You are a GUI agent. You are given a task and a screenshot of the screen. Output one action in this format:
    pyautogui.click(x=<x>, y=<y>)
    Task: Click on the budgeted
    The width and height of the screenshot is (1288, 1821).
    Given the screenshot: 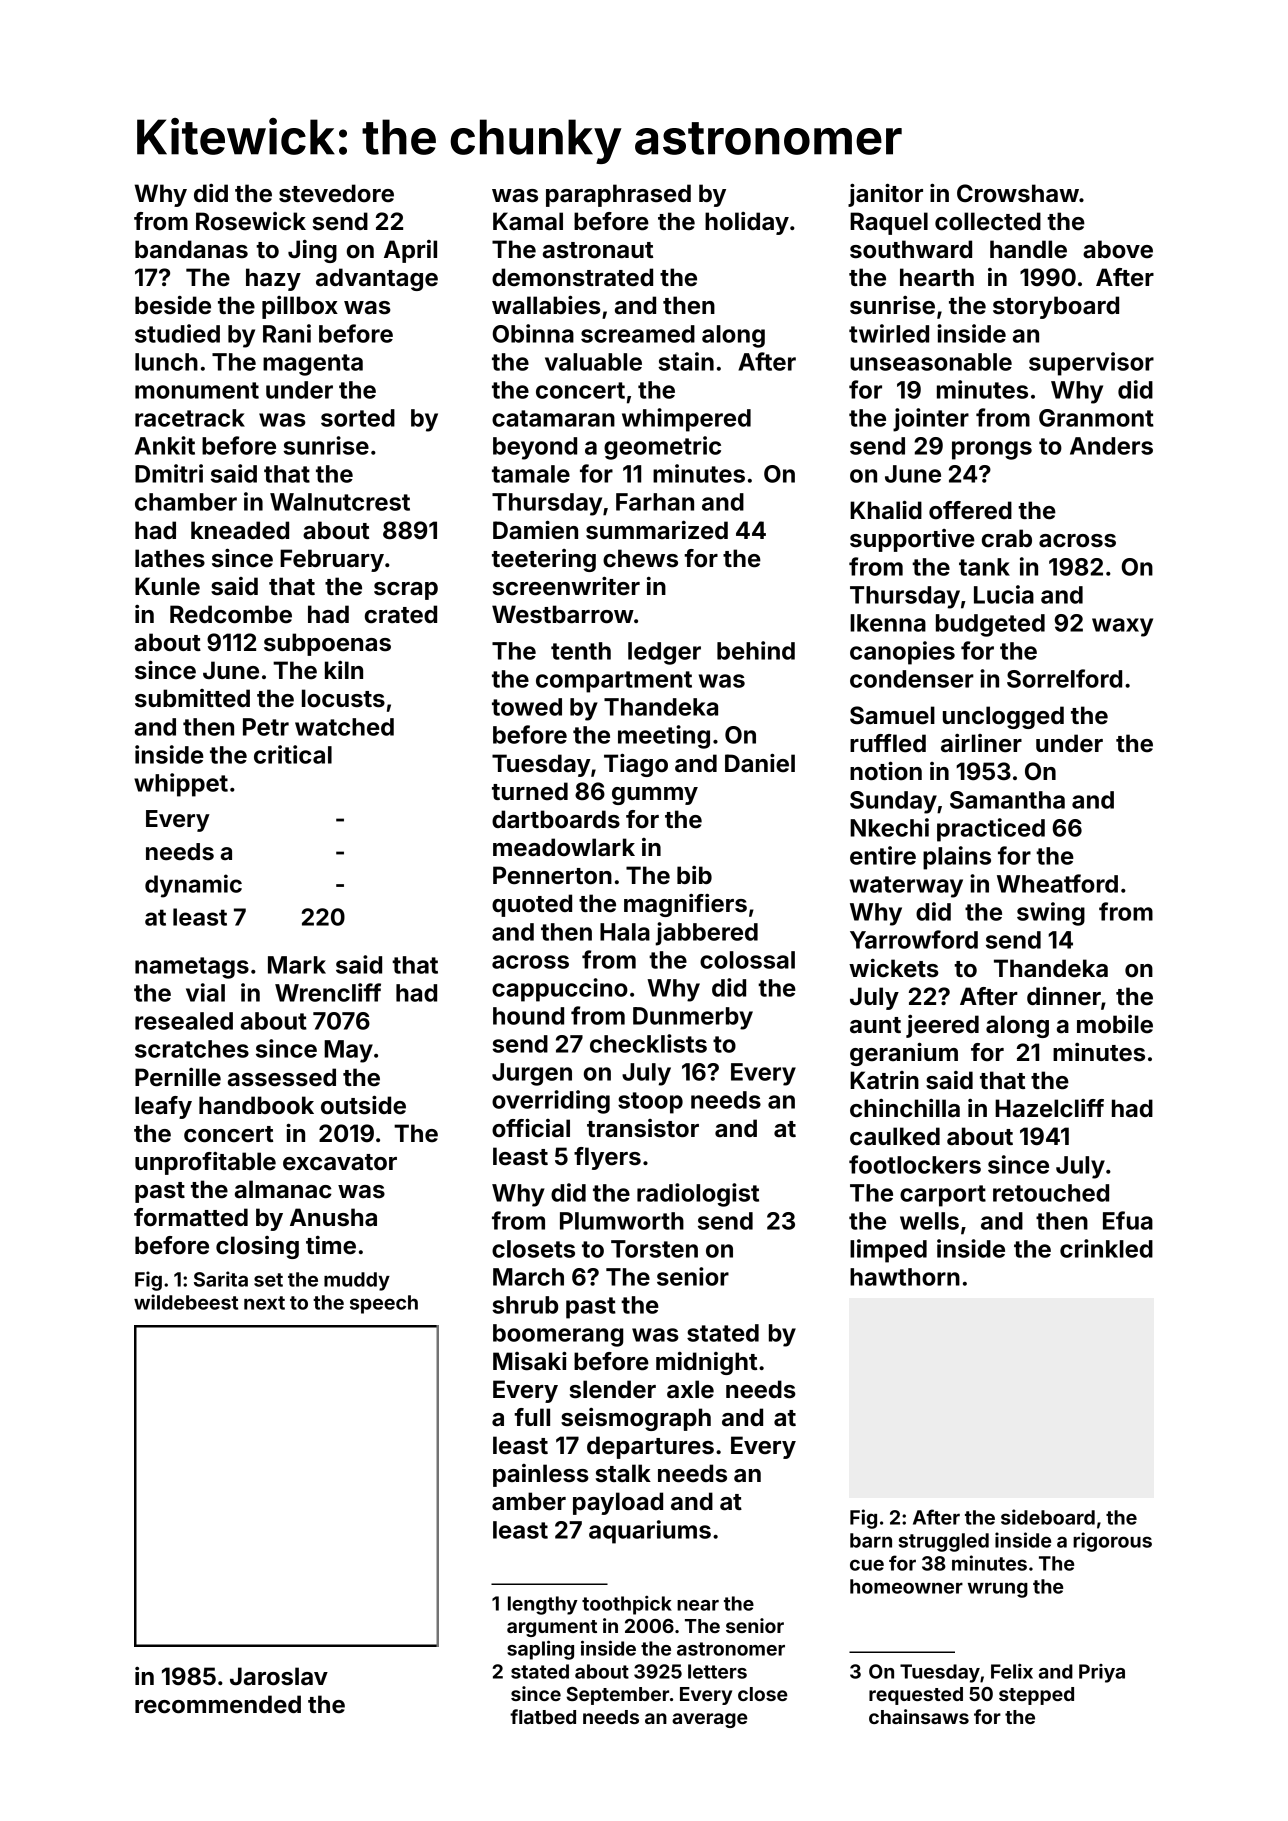 What is the action you would take?
    pyautogui.click(x=990, y=625)
